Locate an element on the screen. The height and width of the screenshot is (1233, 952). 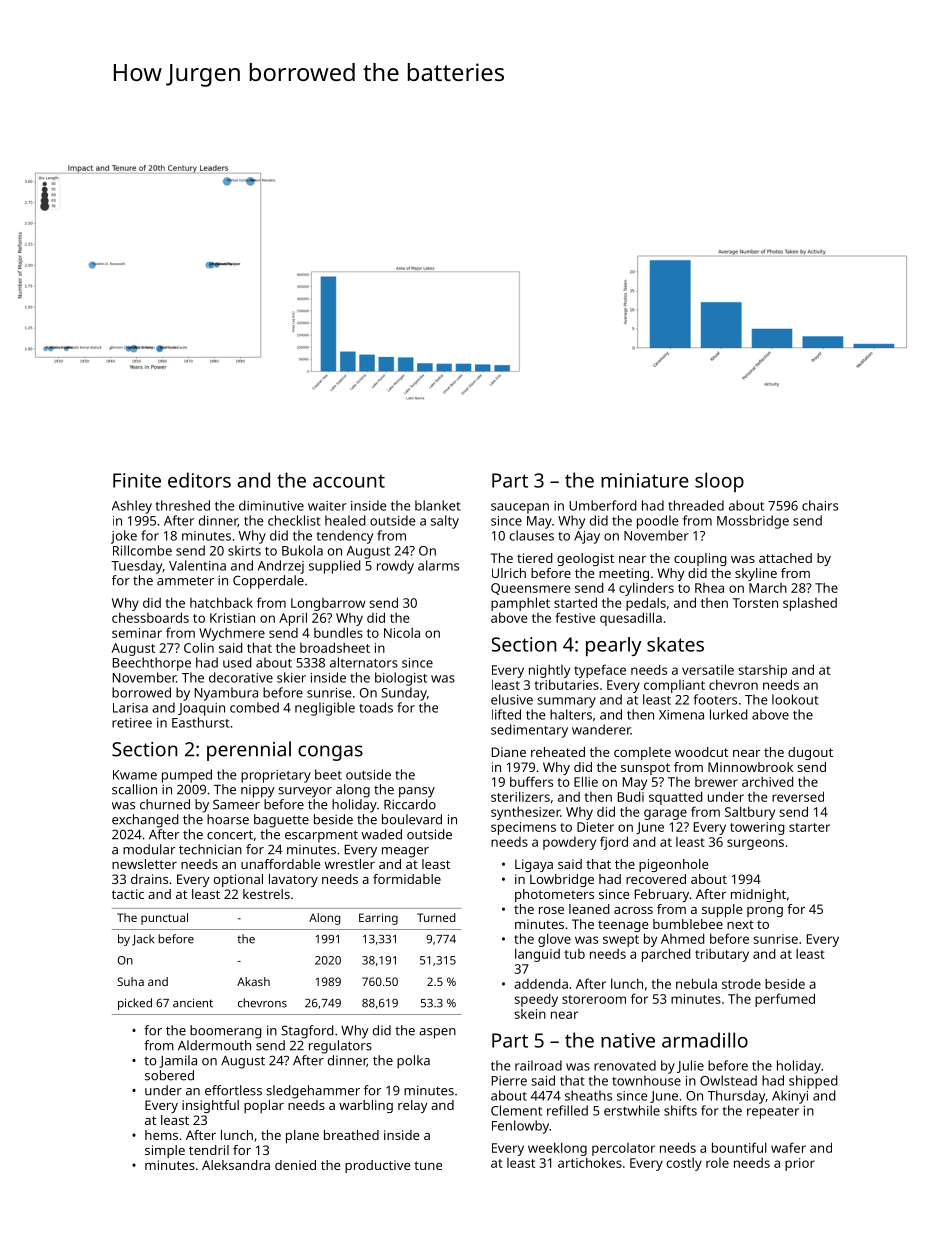
denied is located at coordinates (295, 1165).
